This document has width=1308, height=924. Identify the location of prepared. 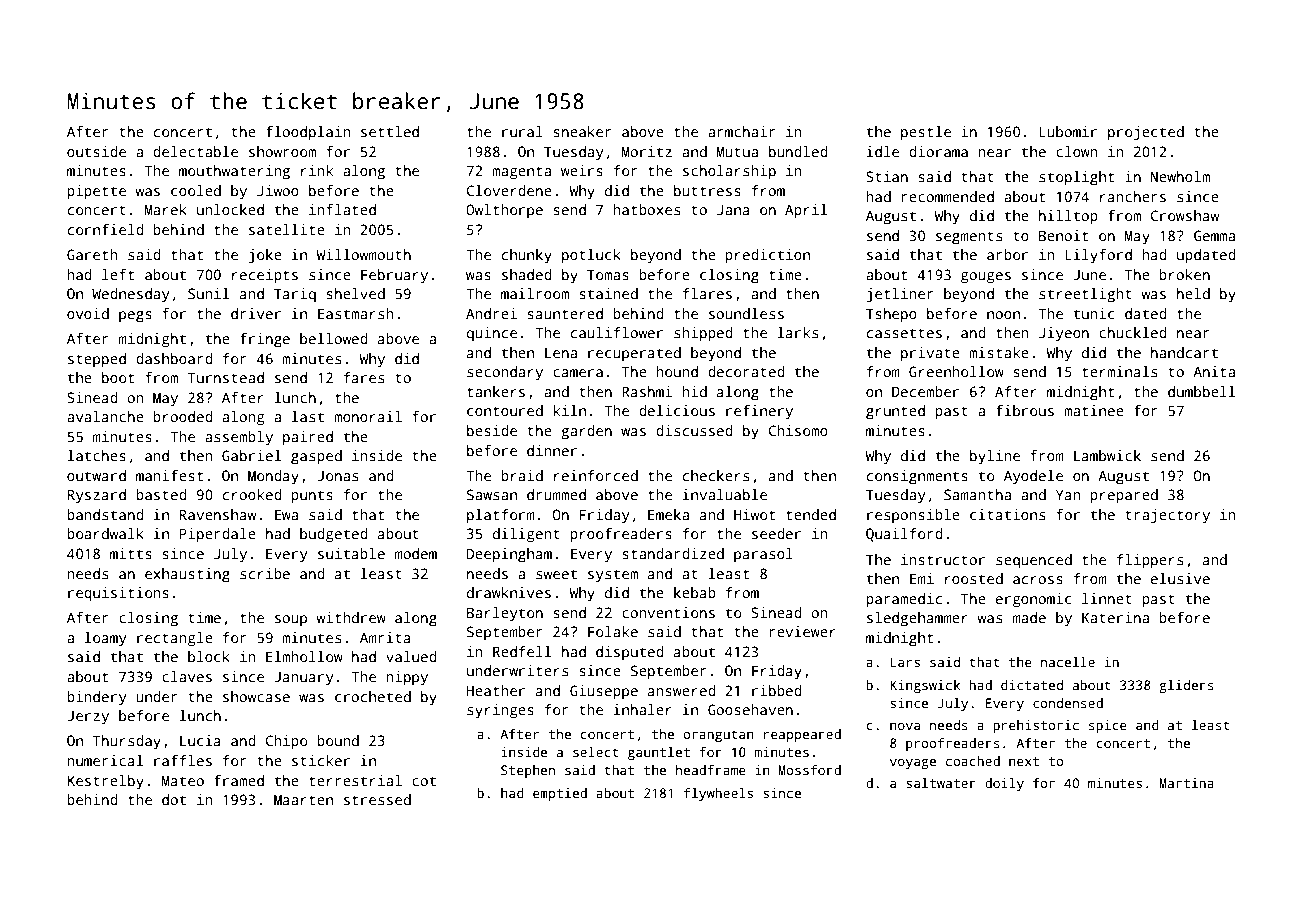
(1124, 496).
